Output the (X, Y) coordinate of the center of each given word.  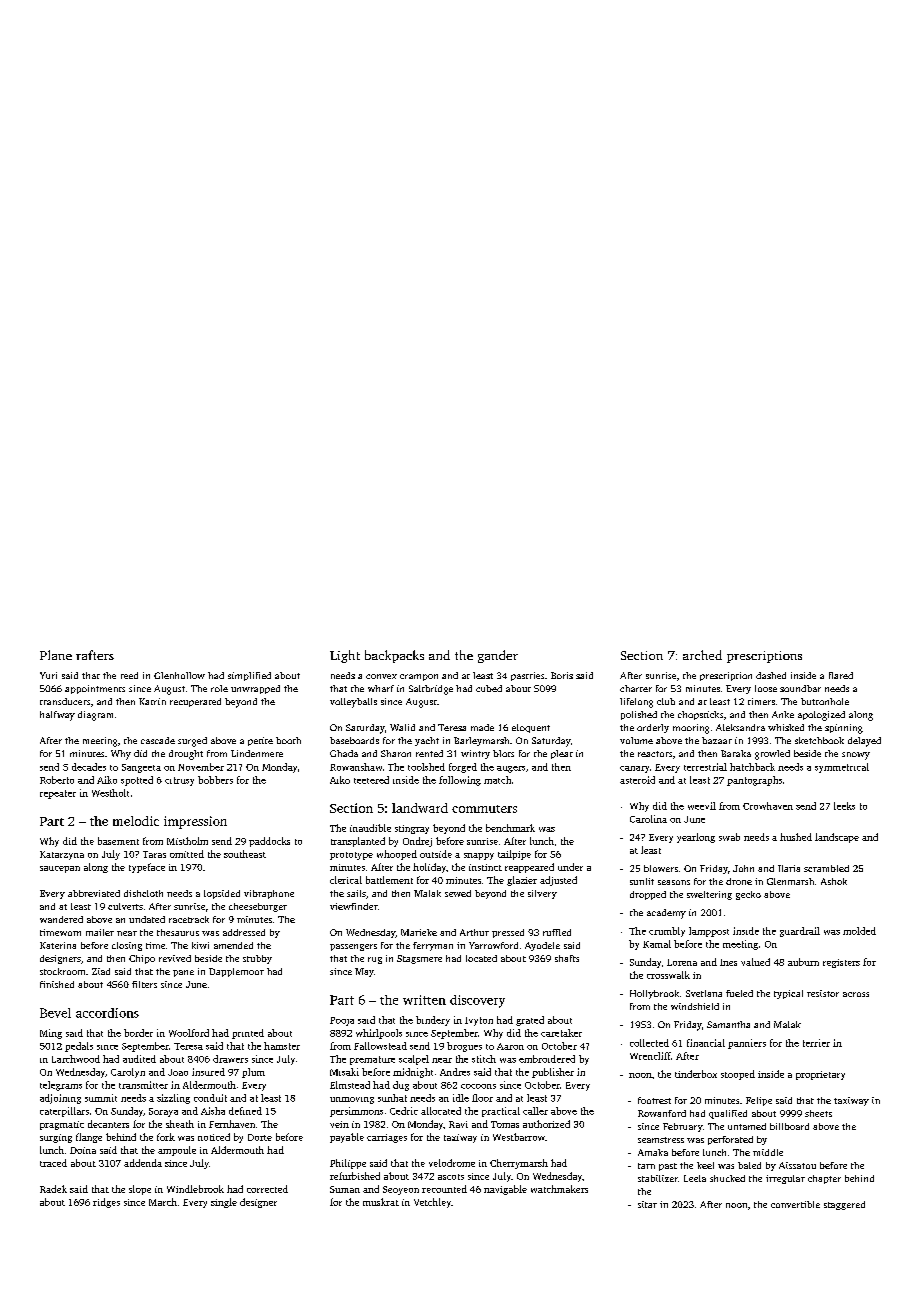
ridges (106, 1203)
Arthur (474, 932)
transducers (65, 701)
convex (381, 676)
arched (702, 655)
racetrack (189, 919)
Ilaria (789, 868)
